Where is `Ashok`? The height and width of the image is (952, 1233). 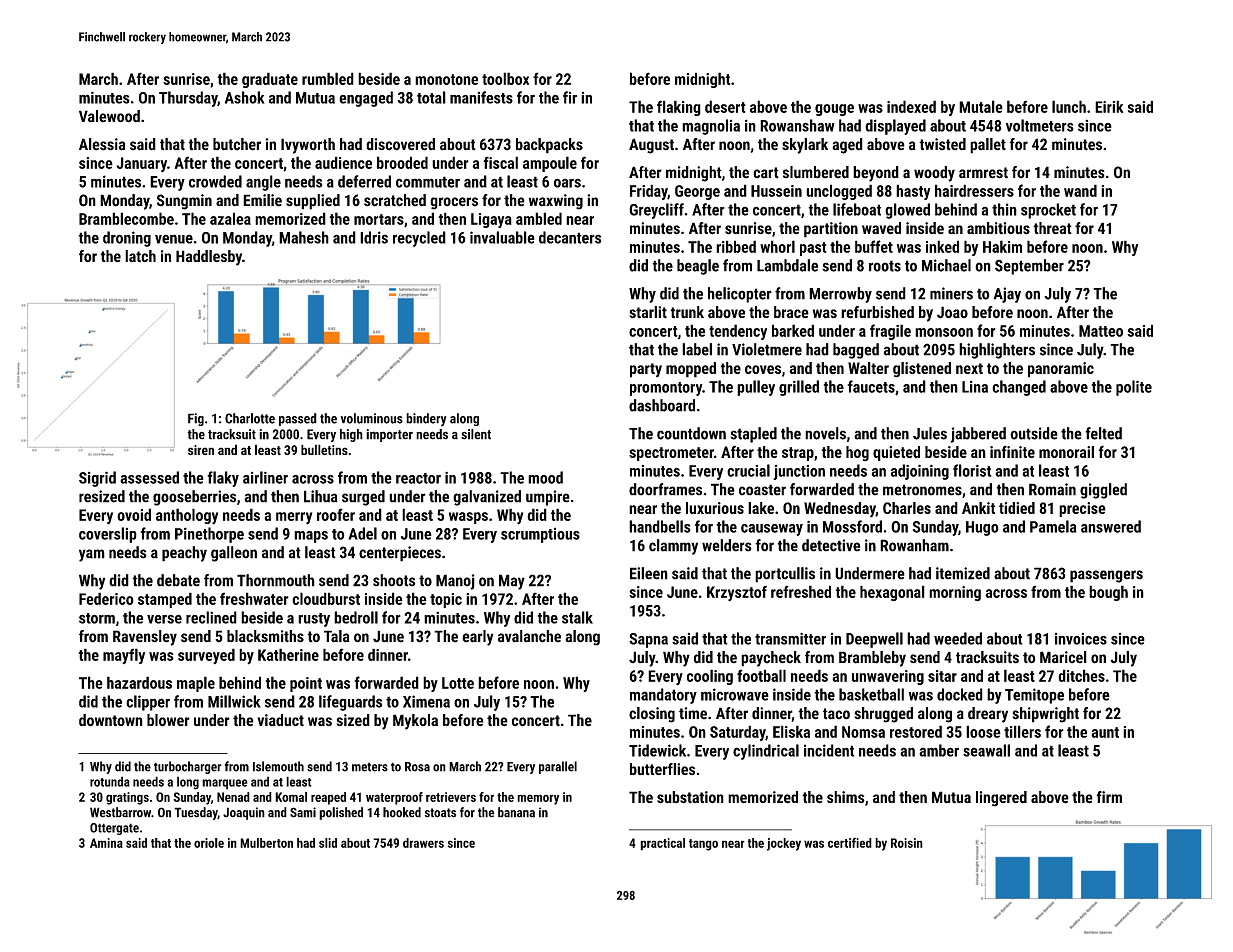 Ashok is located at coordinates (245, 97).
